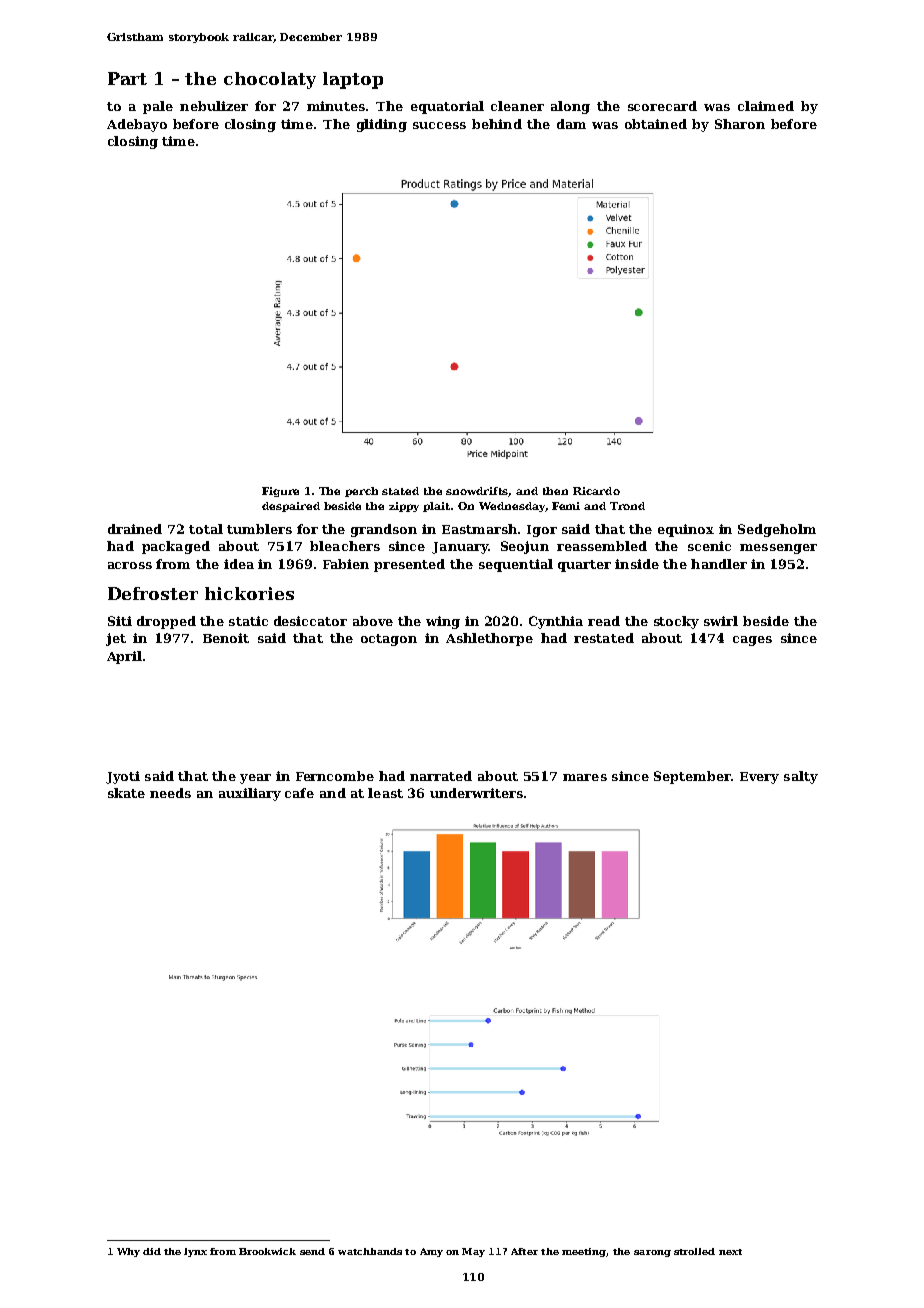  I want to click on gliding, so click(382, 125).
